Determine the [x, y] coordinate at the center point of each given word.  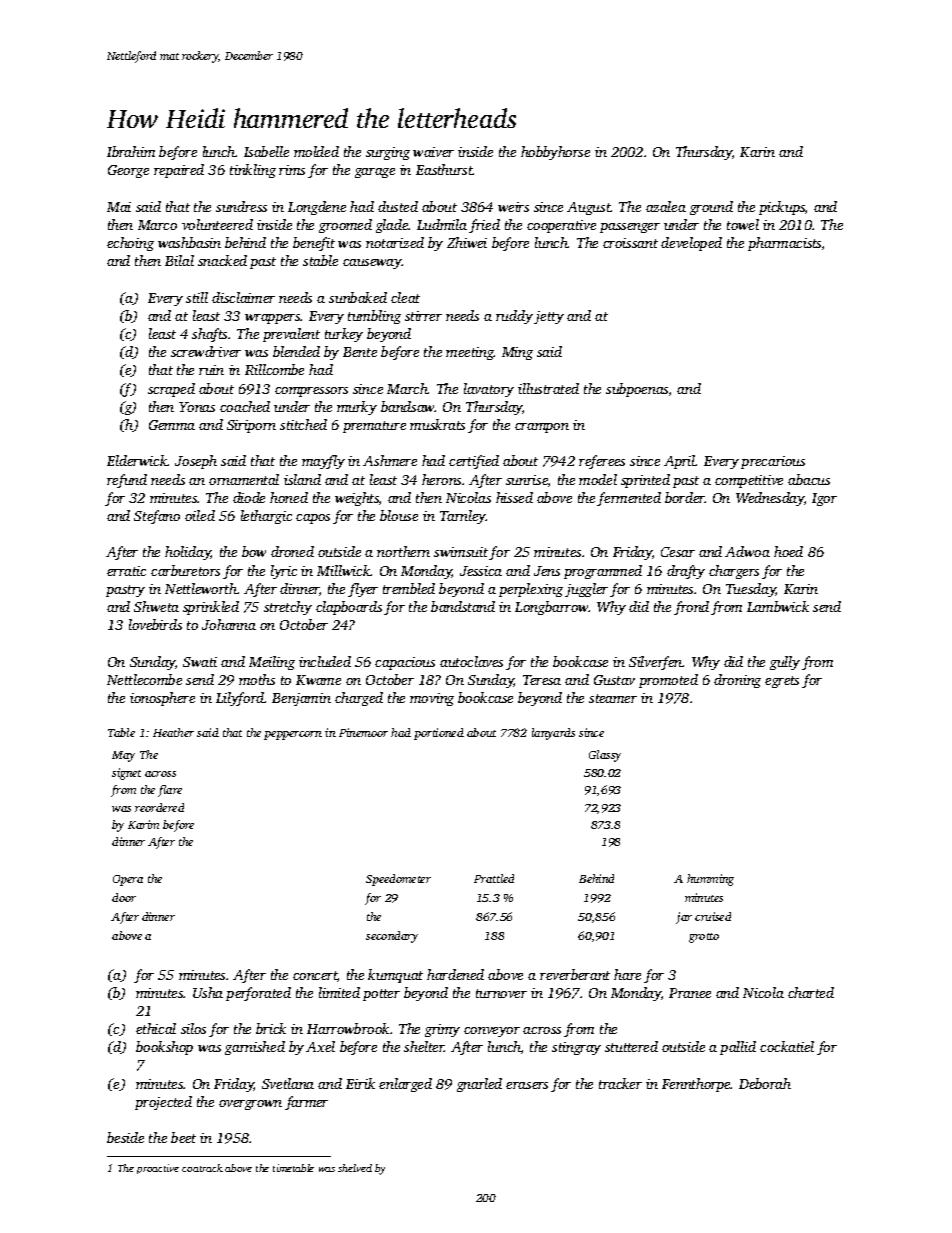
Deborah [765, 1083]
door [124, 897]
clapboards [349, 608]
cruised [713, 916]
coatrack [202, 1168]
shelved [355, 1168]
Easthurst [444, 169]
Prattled [494, 878]
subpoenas [637, 390]
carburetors [185, 570]
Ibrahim [131, 151]
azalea [666, 206]
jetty [549, 317]
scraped [171, 390]
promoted [668, 681]
